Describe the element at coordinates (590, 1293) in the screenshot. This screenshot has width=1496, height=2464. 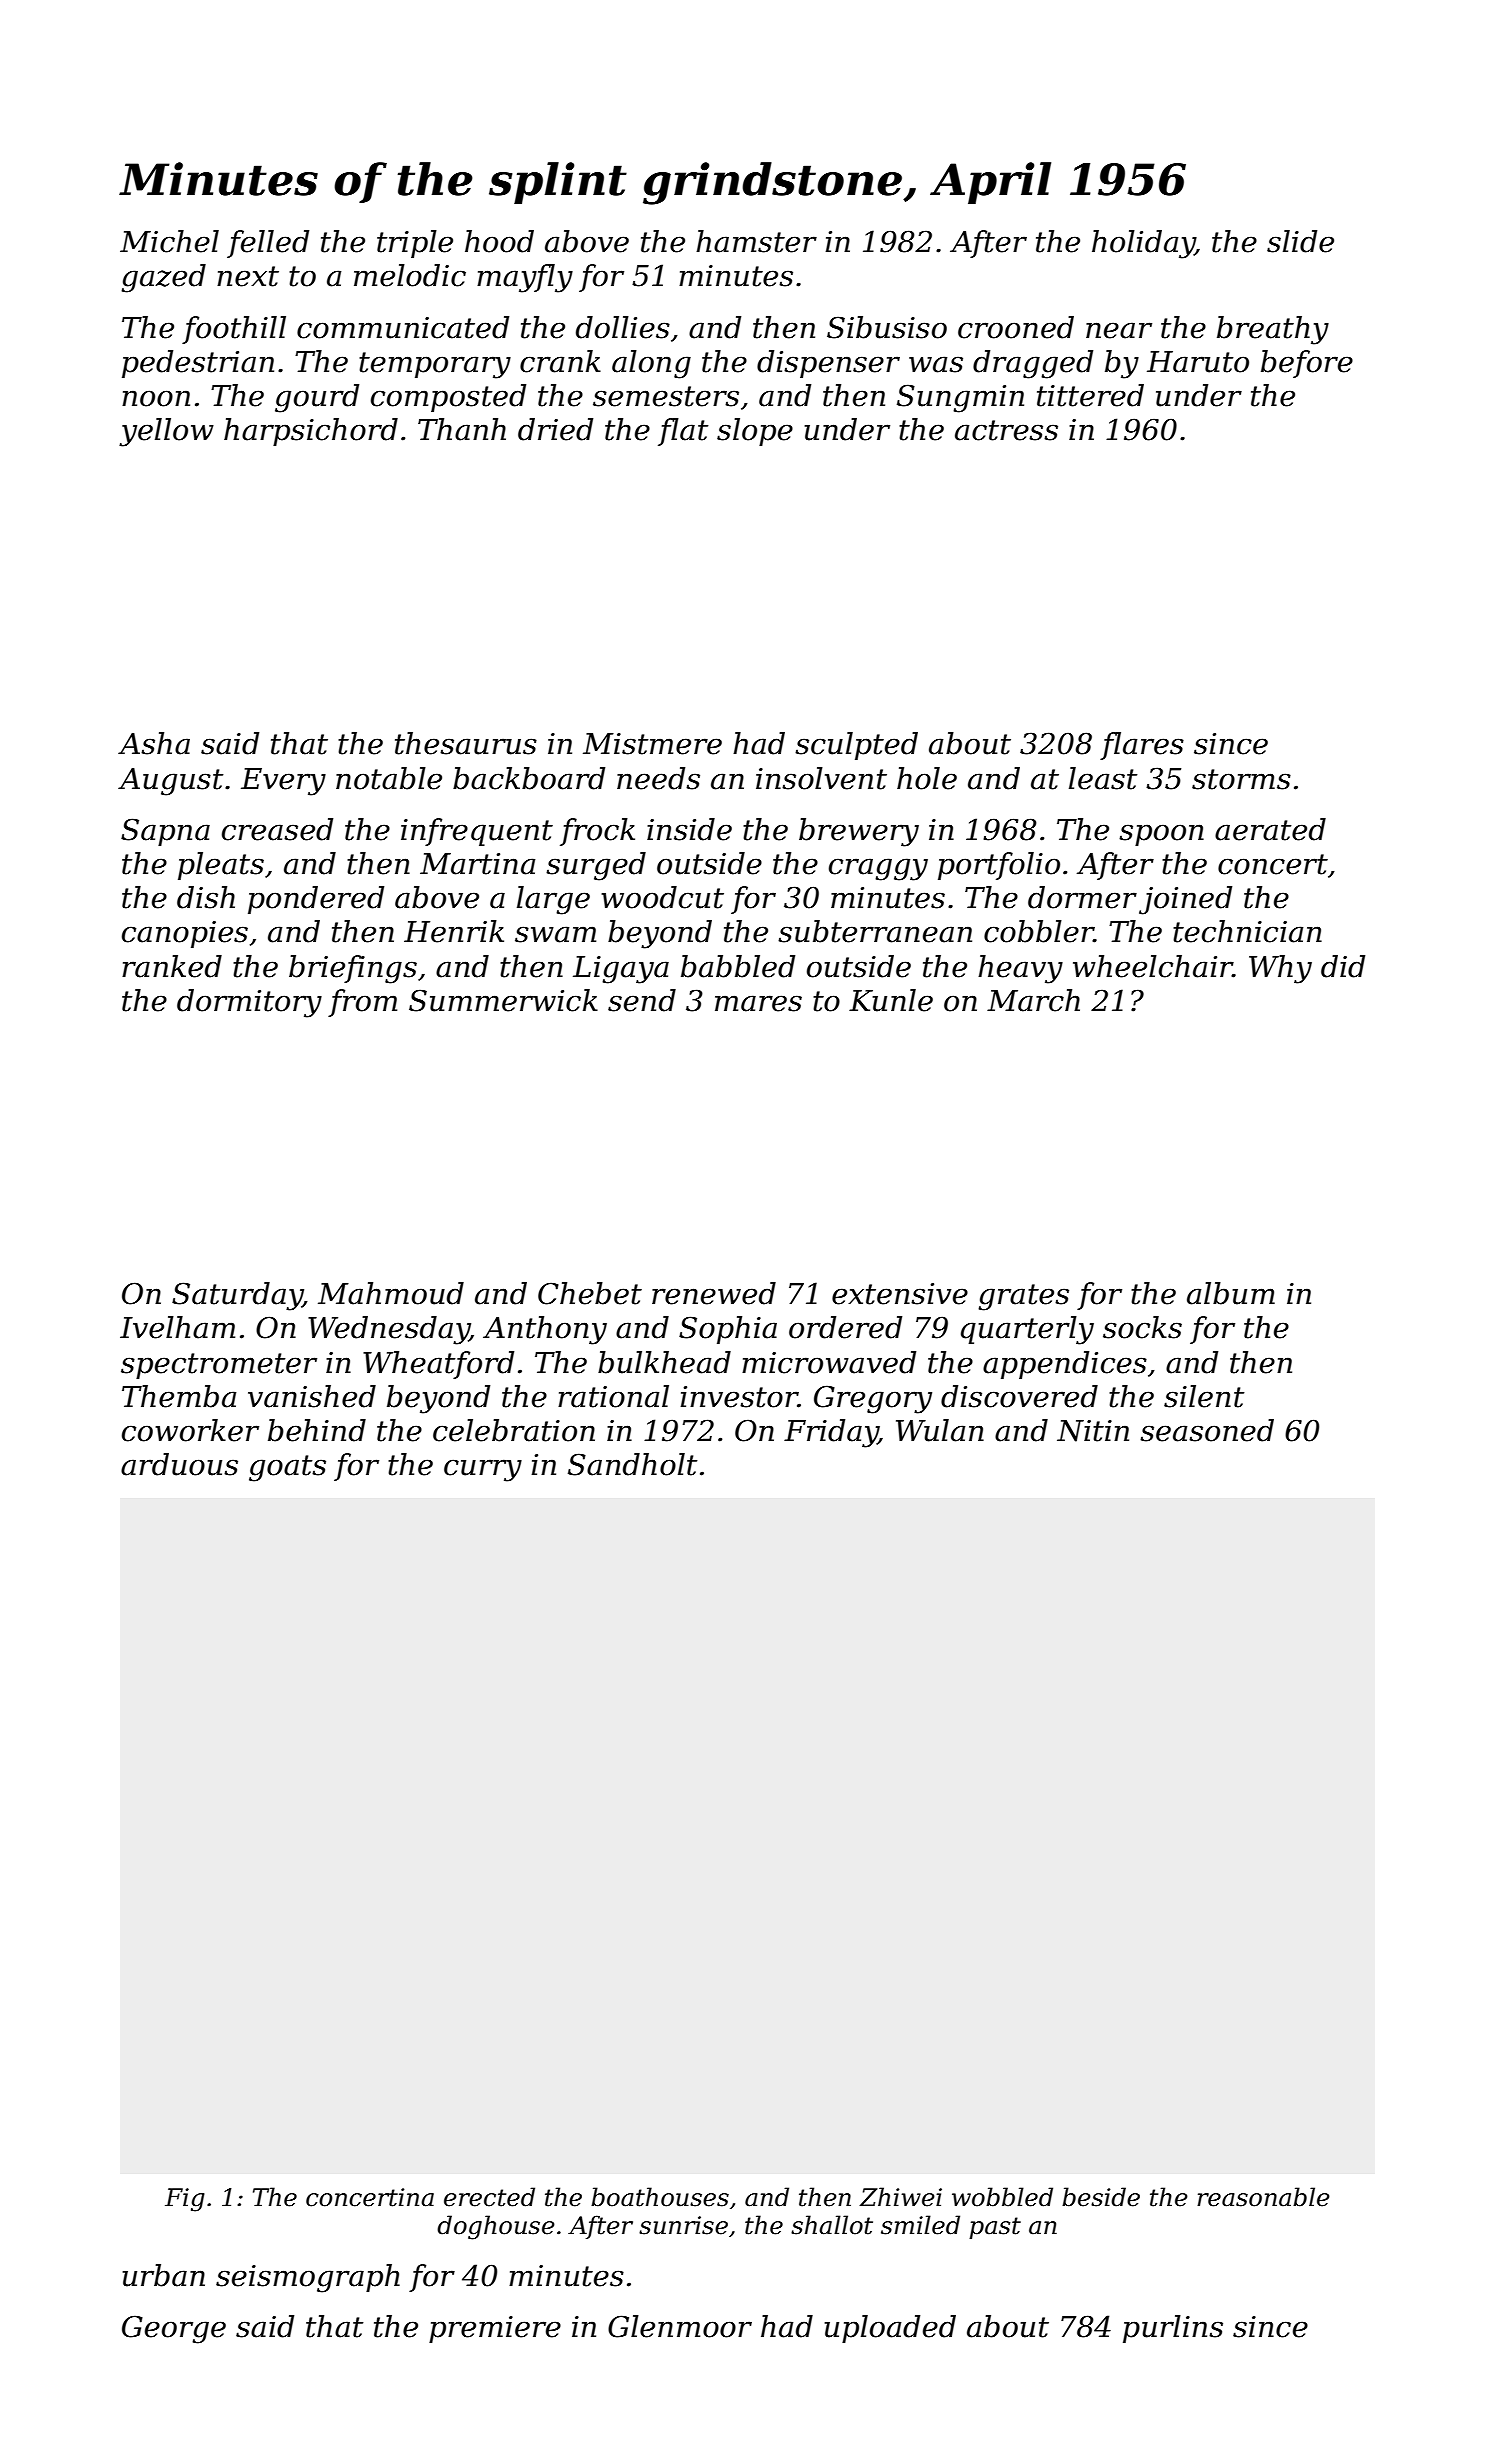
I see `Chebet` at that location.
